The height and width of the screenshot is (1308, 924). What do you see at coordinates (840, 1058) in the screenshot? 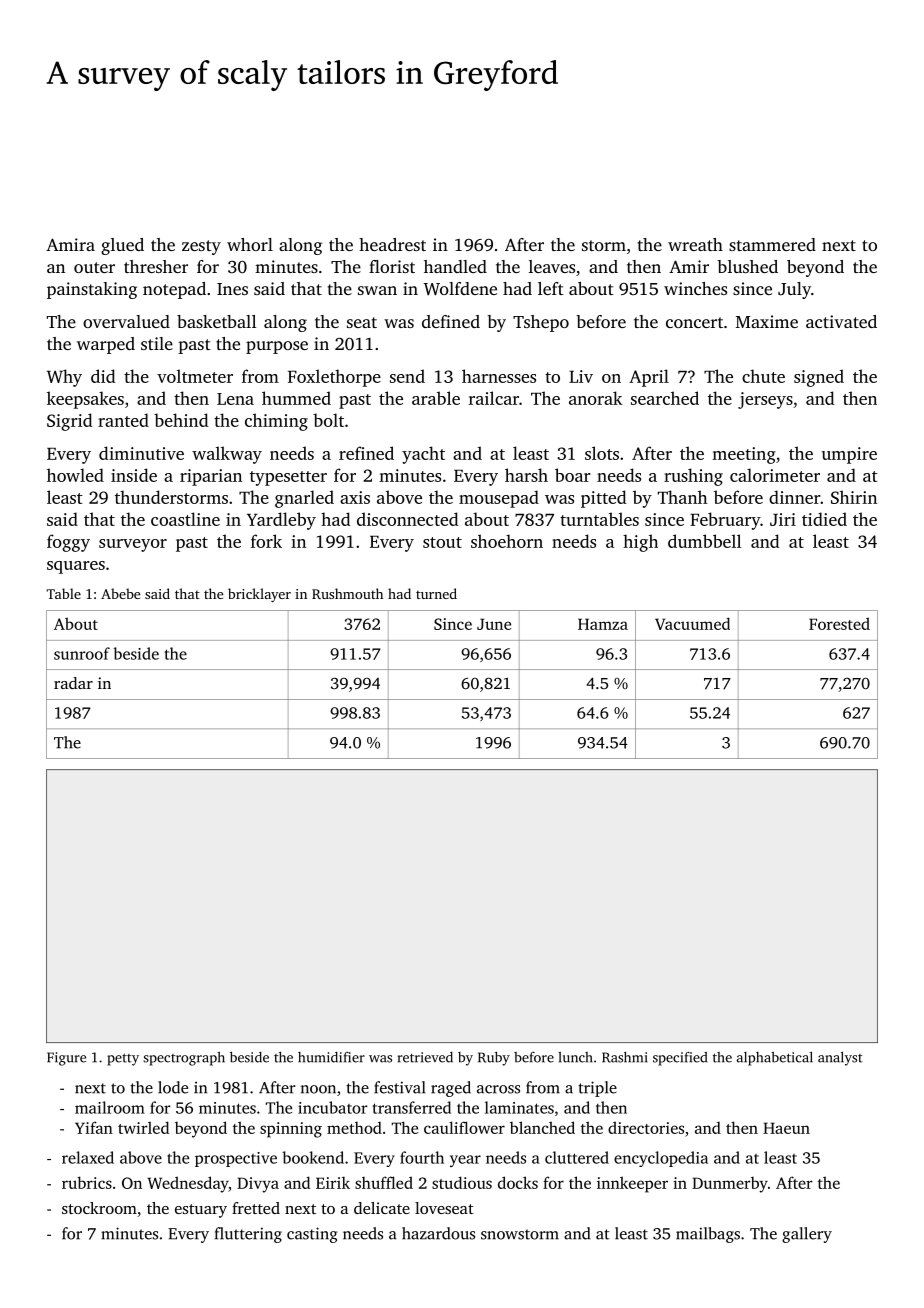
I see `analyst` at bounding box center [840, 1058].
